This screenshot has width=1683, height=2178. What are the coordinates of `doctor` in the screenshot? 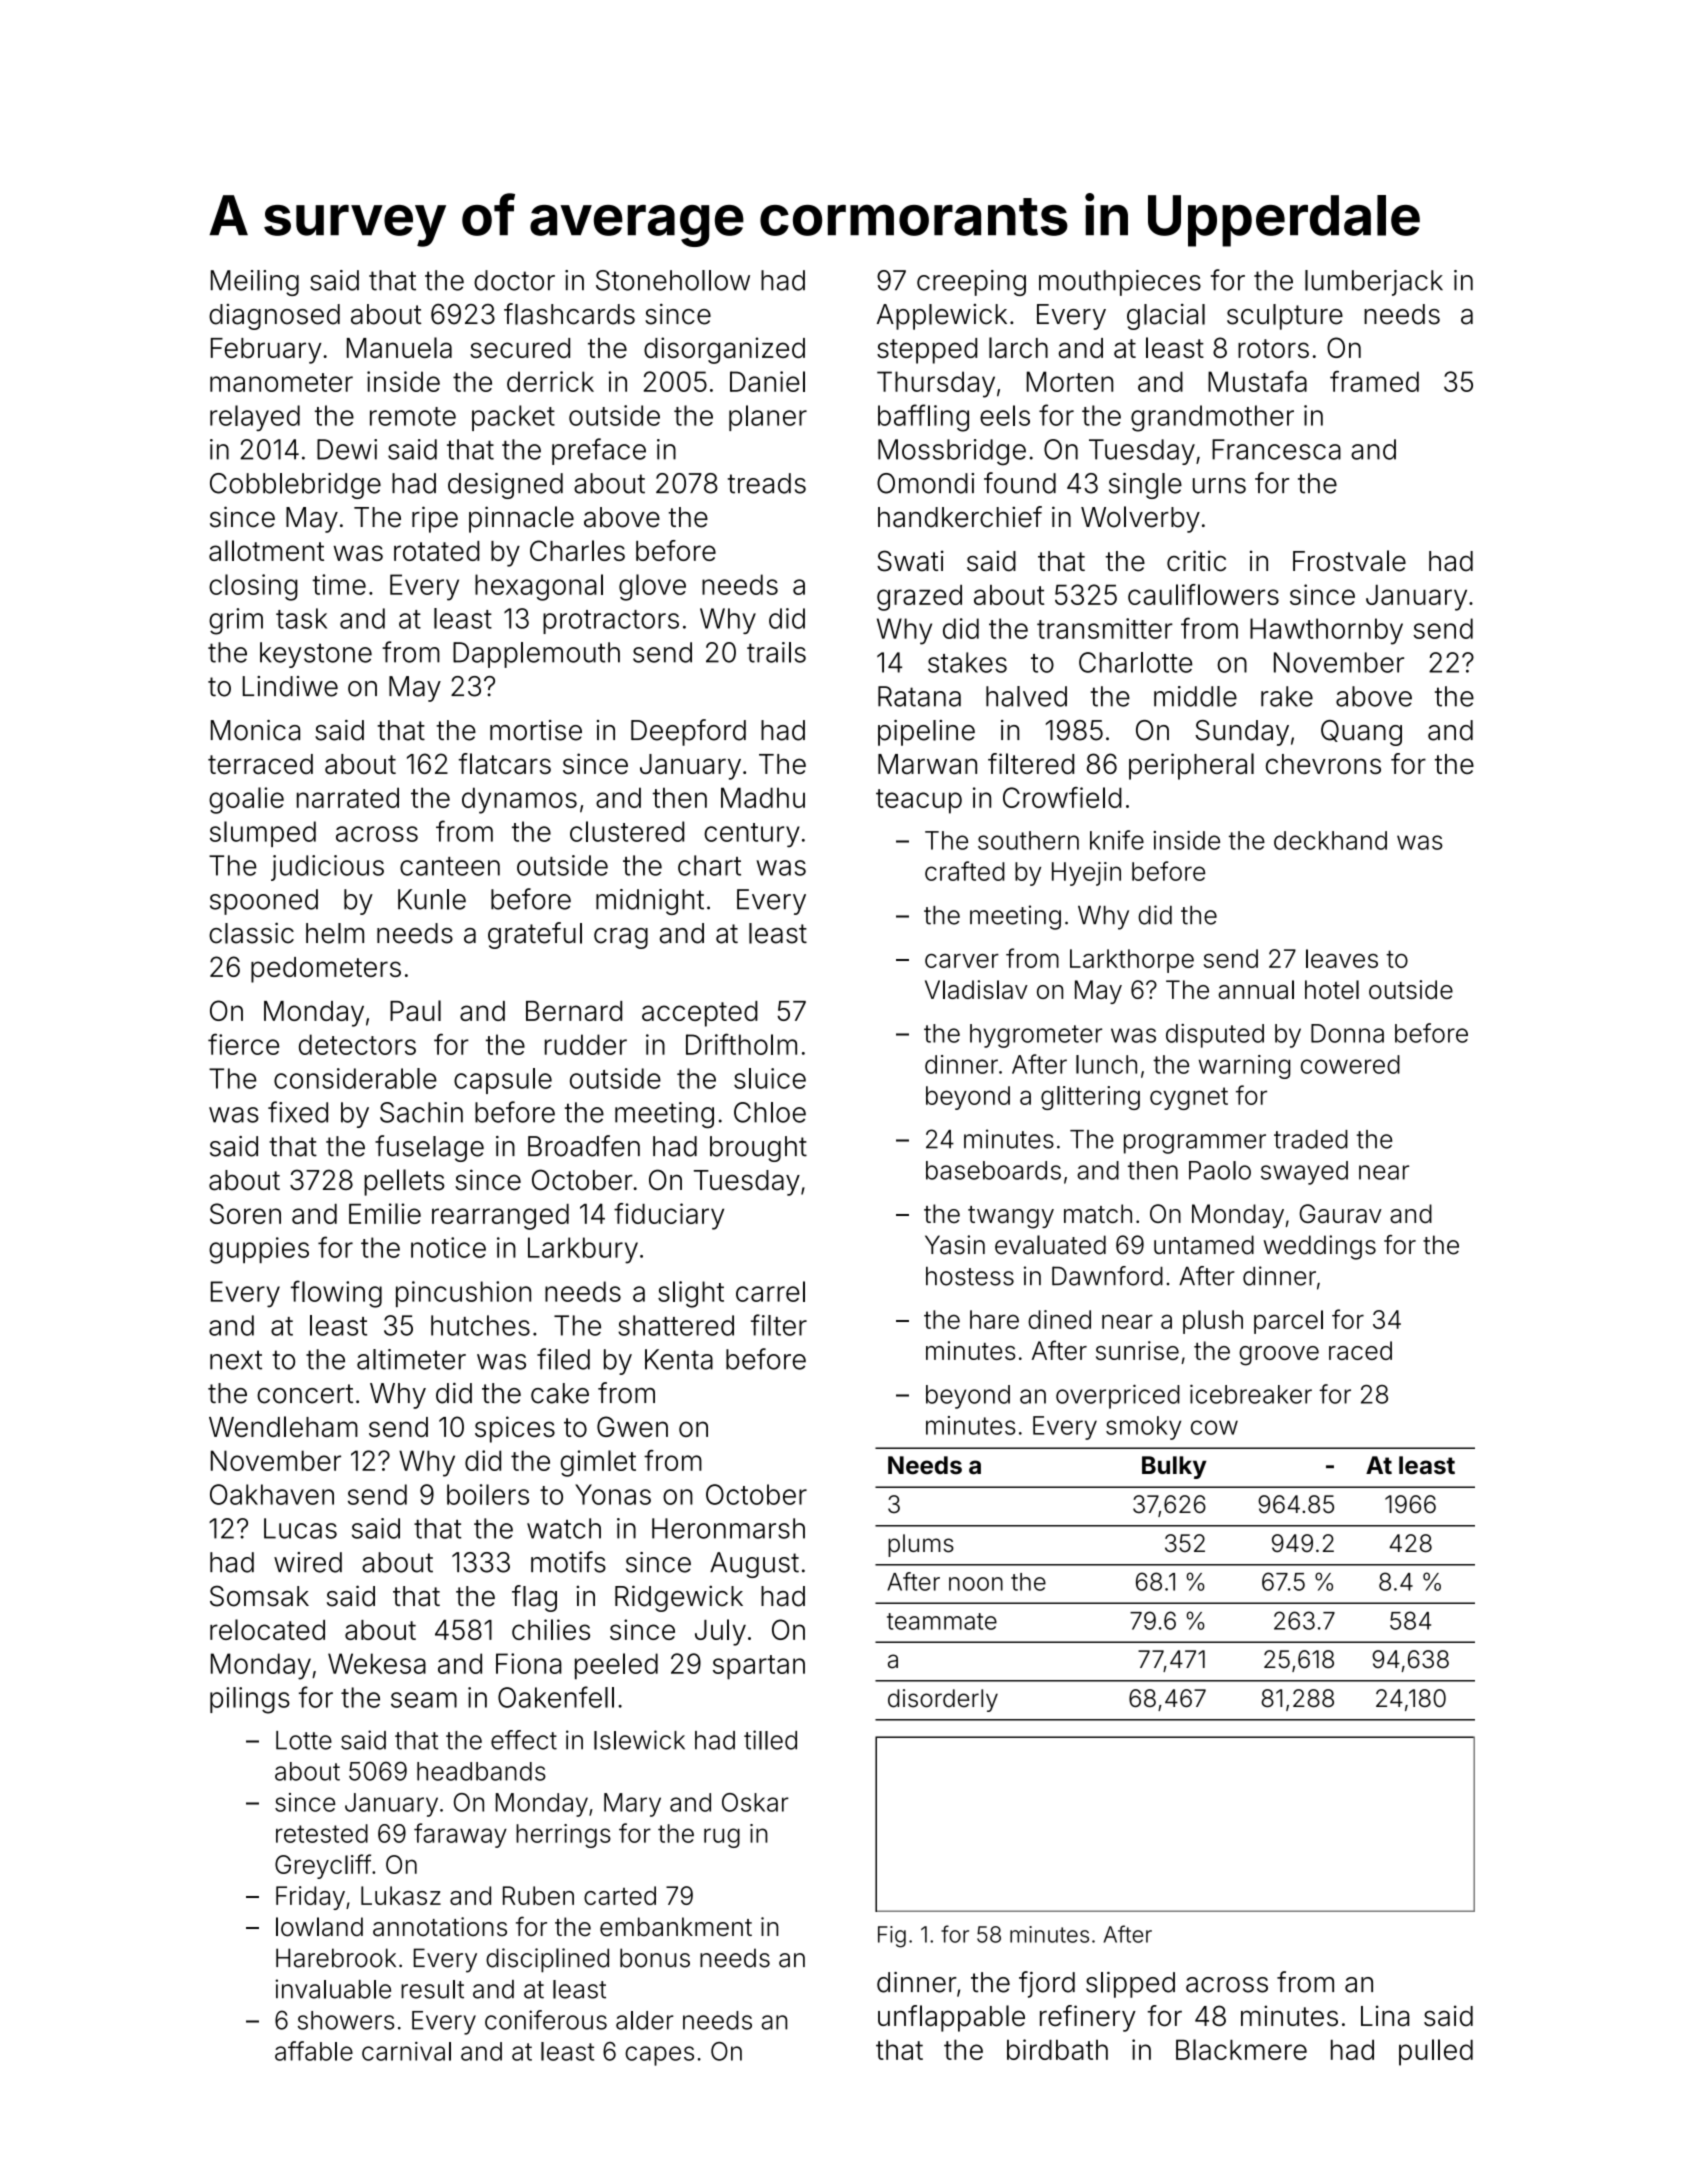 It's located at (514, 280).
